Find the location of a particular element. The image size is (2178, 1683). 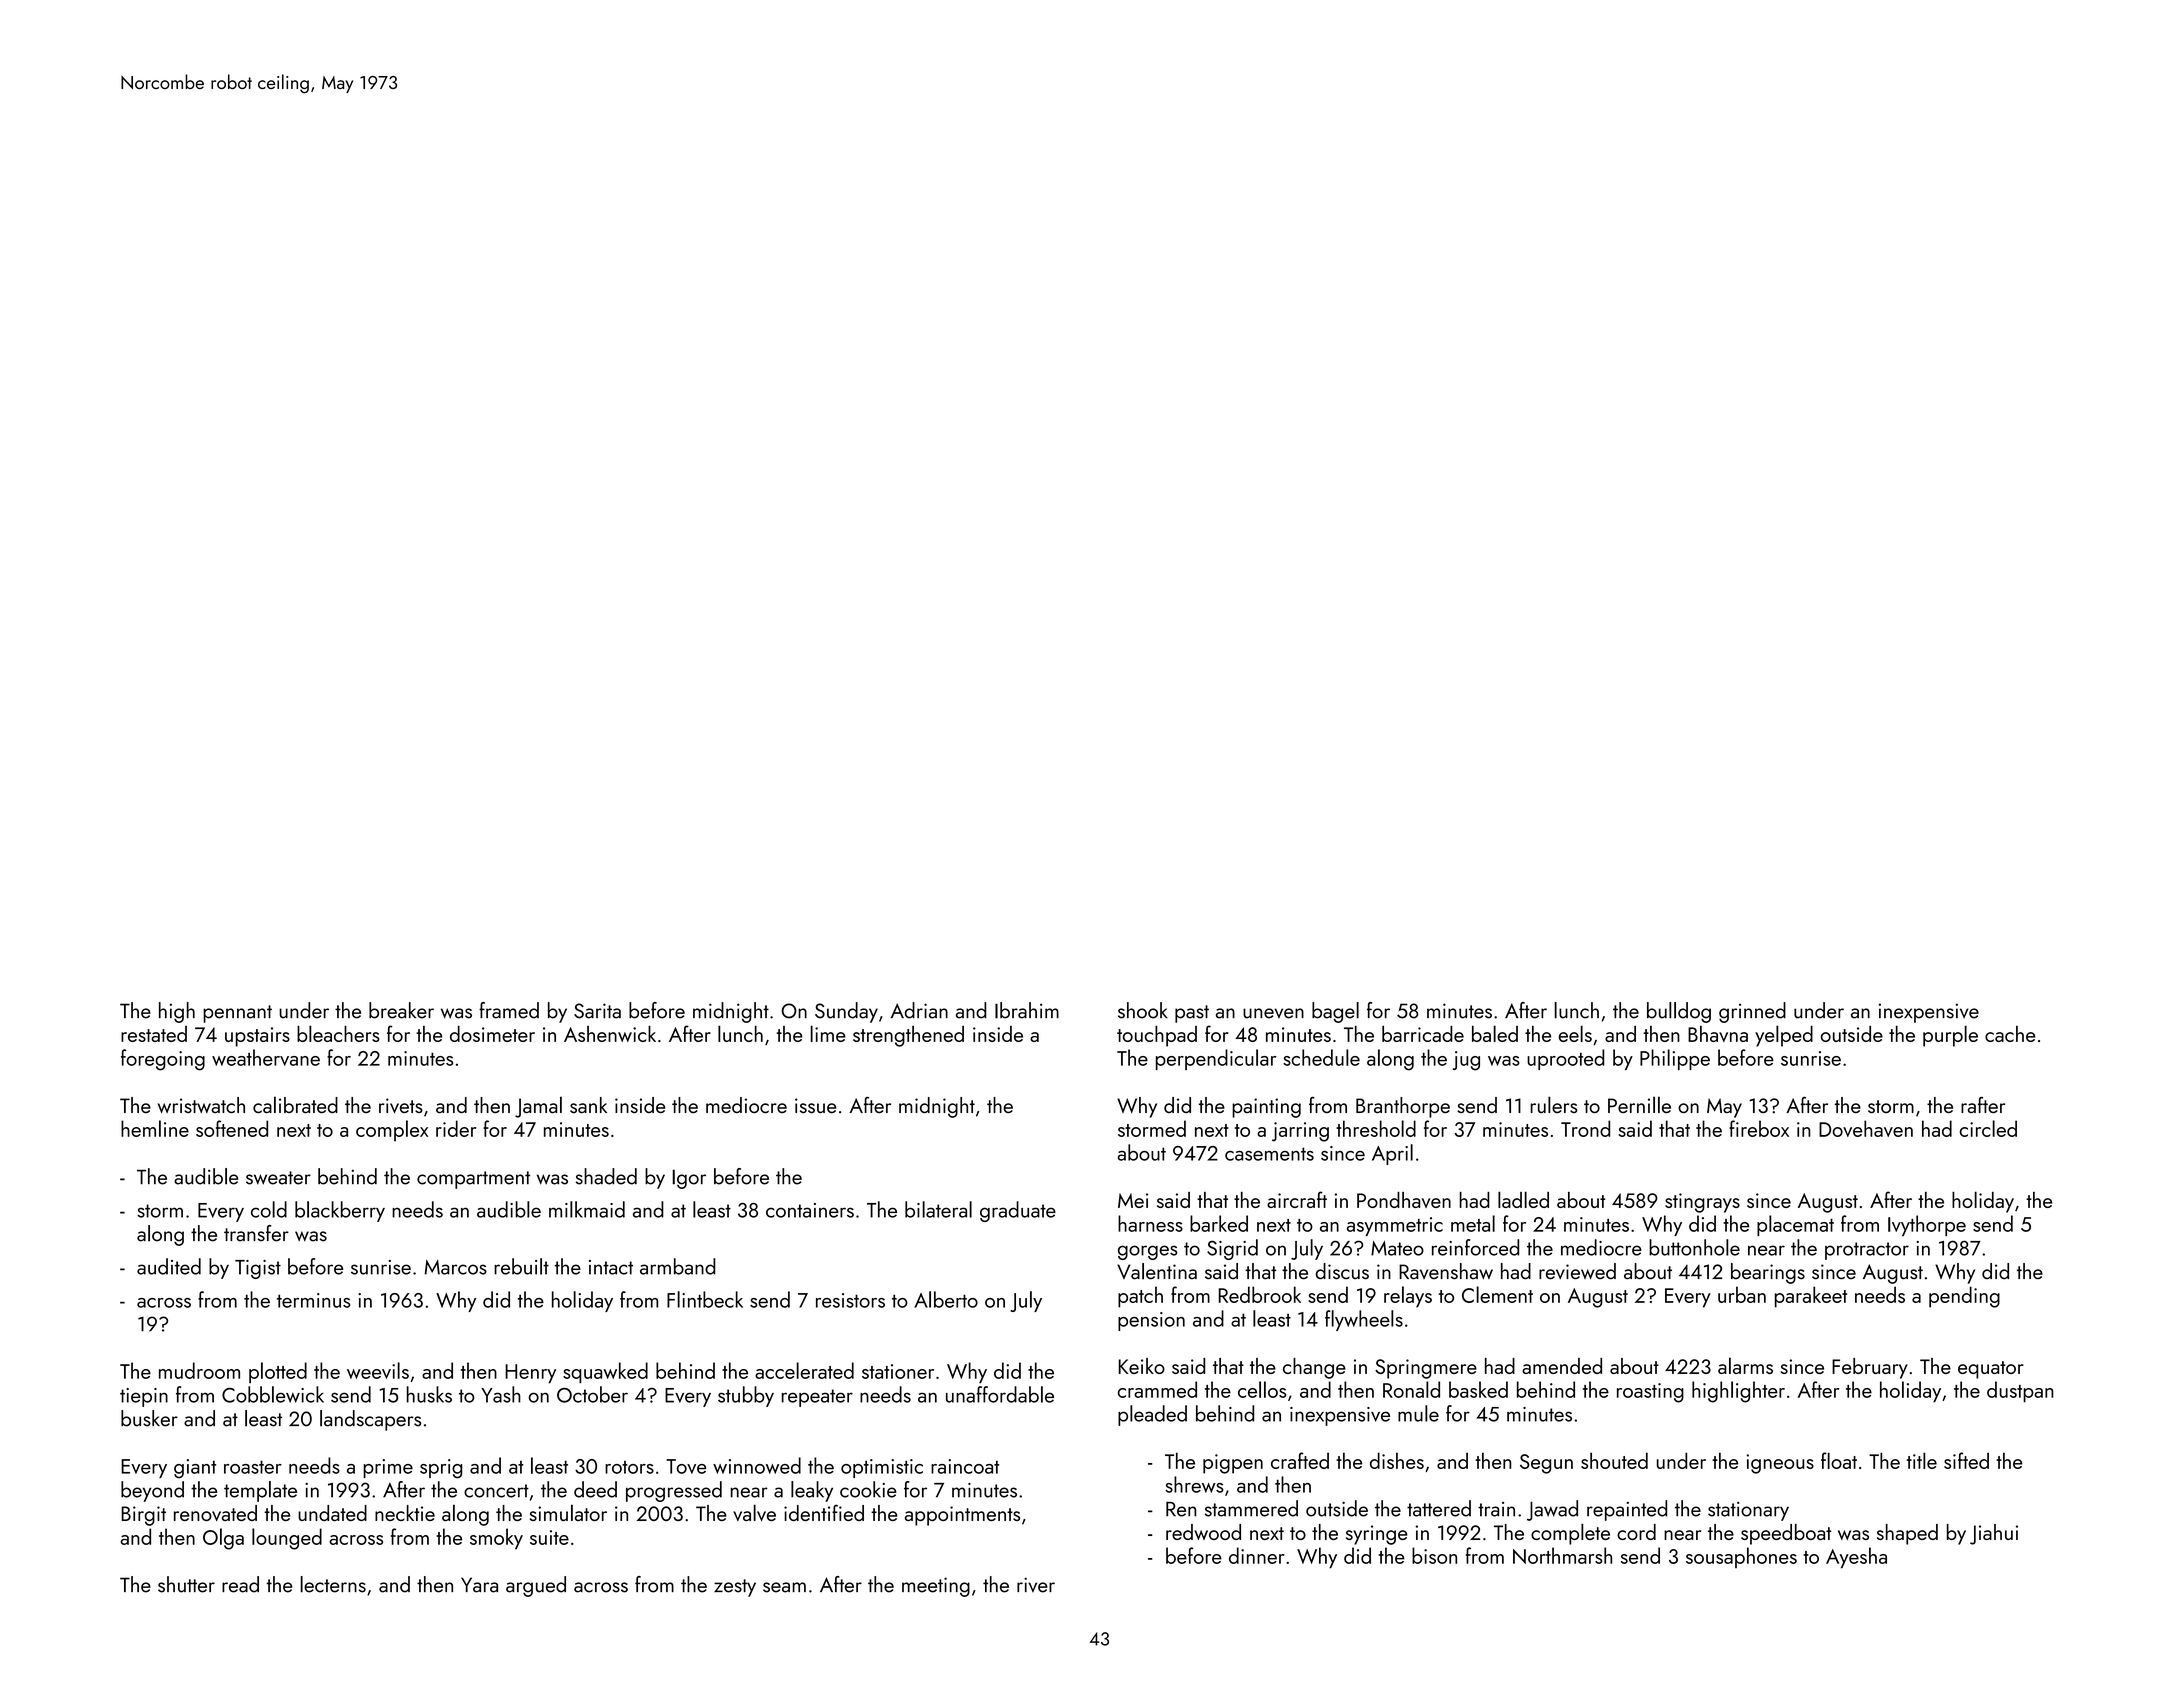

Jamal is located at coordinates (538, 1107).
